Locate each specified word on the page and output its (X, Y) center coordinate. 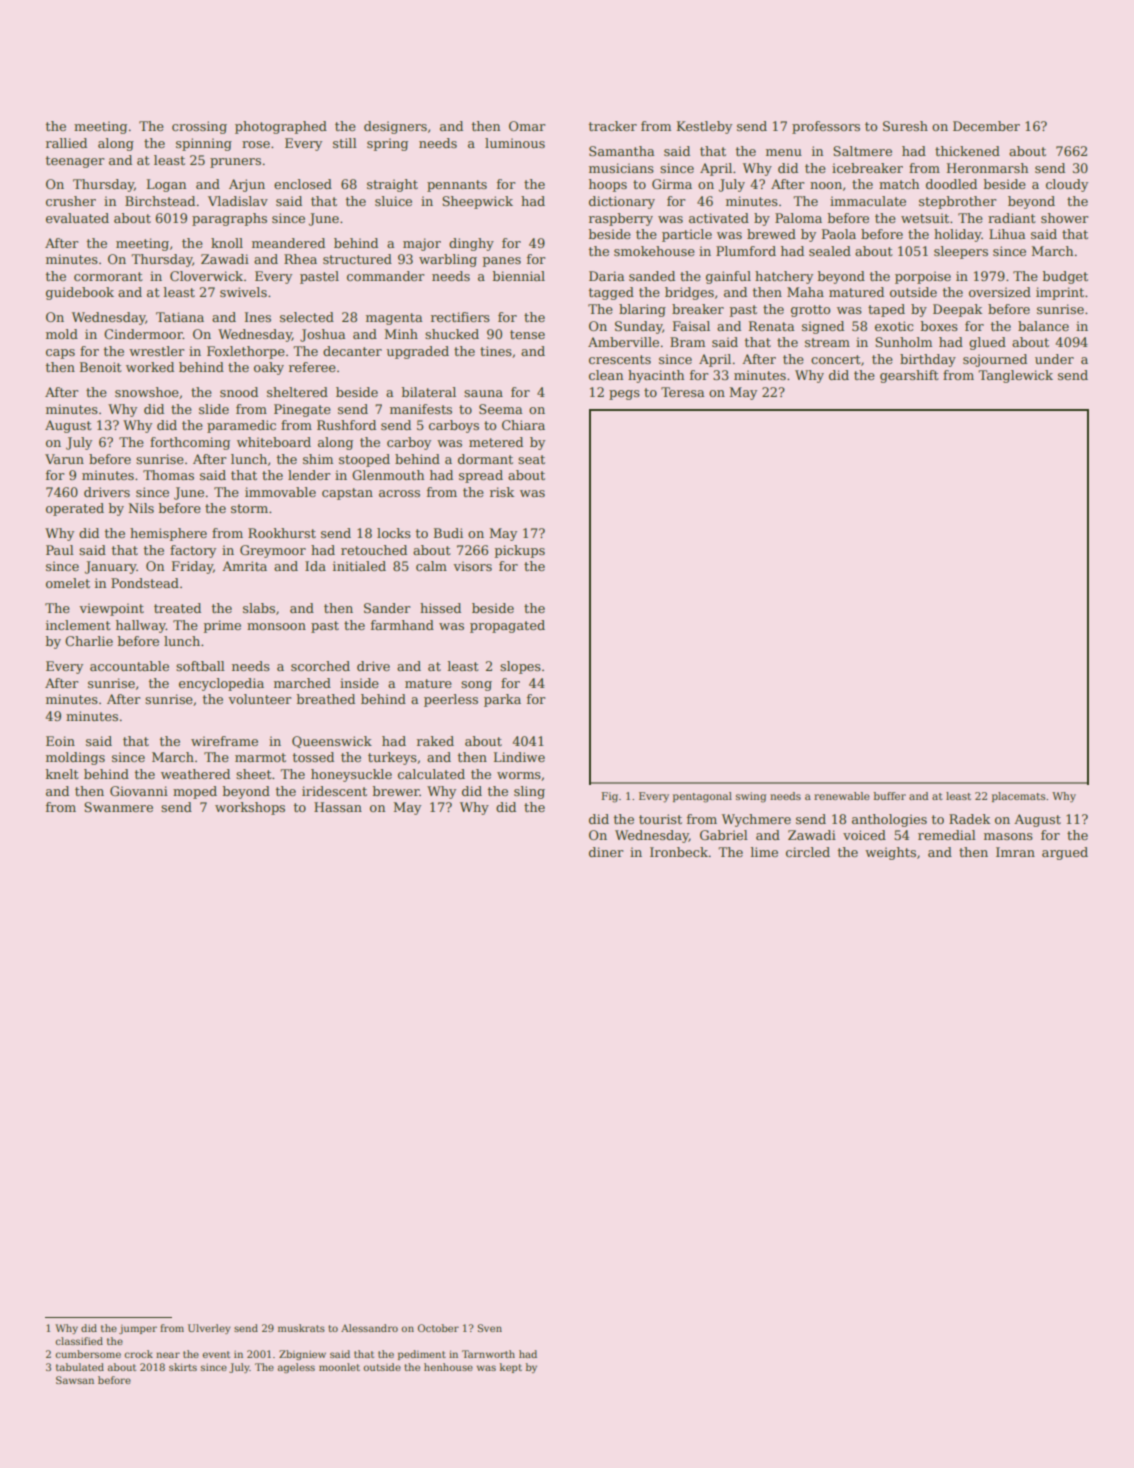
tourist (660, 819)
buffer (890, 796)
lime (764, 852)
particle (687, 235)
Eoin (60, 741)
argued (1065, 853)
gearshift (909, 376)
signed (823, 327)
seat (531, 459)
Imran (1015, 852)
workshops (250, 808)
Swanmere (118, 807)
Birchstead (160, 201)
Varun (64, 459)
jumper (138, 1329)
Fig (610, 797)
